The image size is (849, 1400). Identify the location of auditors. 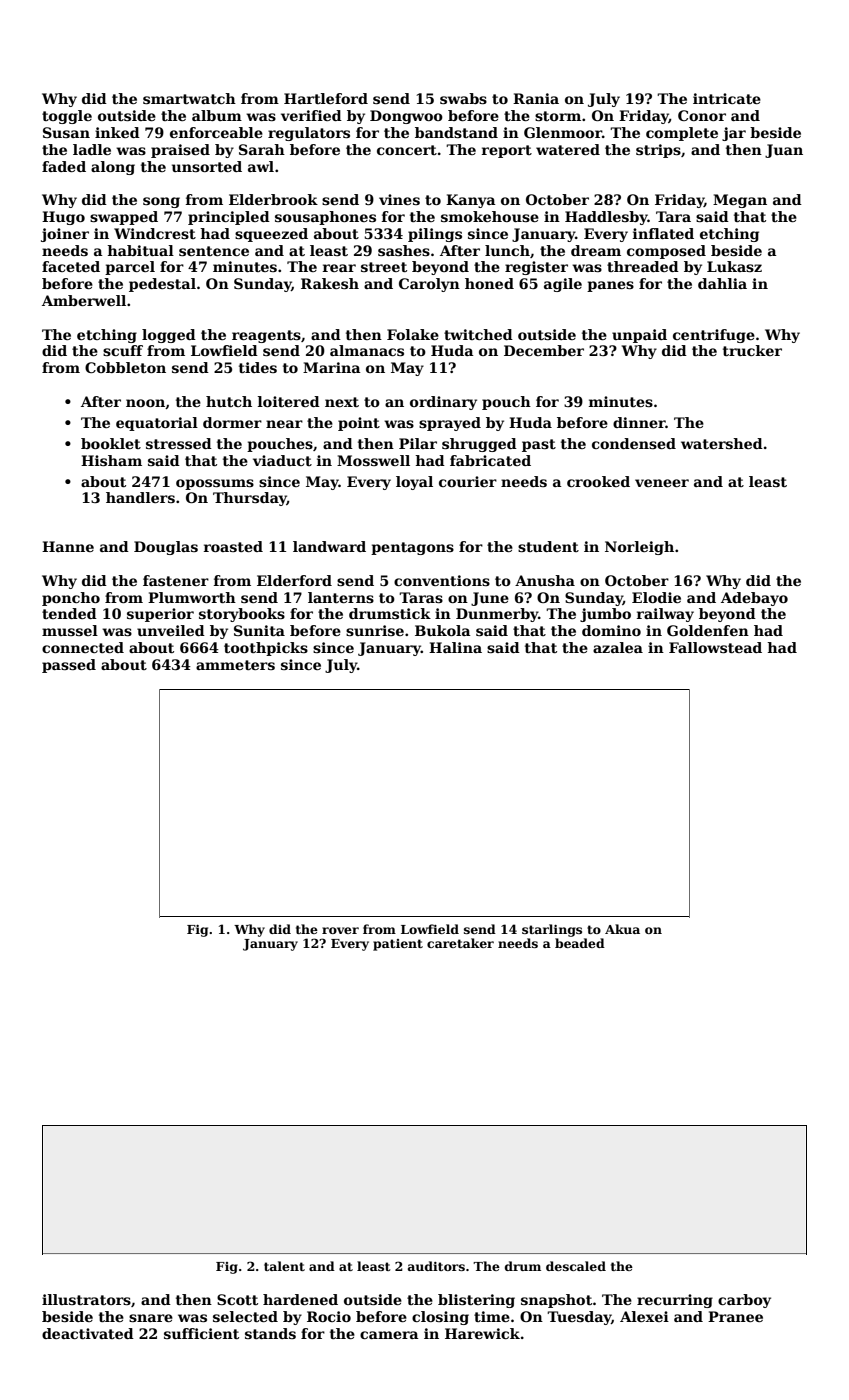
(436, 1266).
